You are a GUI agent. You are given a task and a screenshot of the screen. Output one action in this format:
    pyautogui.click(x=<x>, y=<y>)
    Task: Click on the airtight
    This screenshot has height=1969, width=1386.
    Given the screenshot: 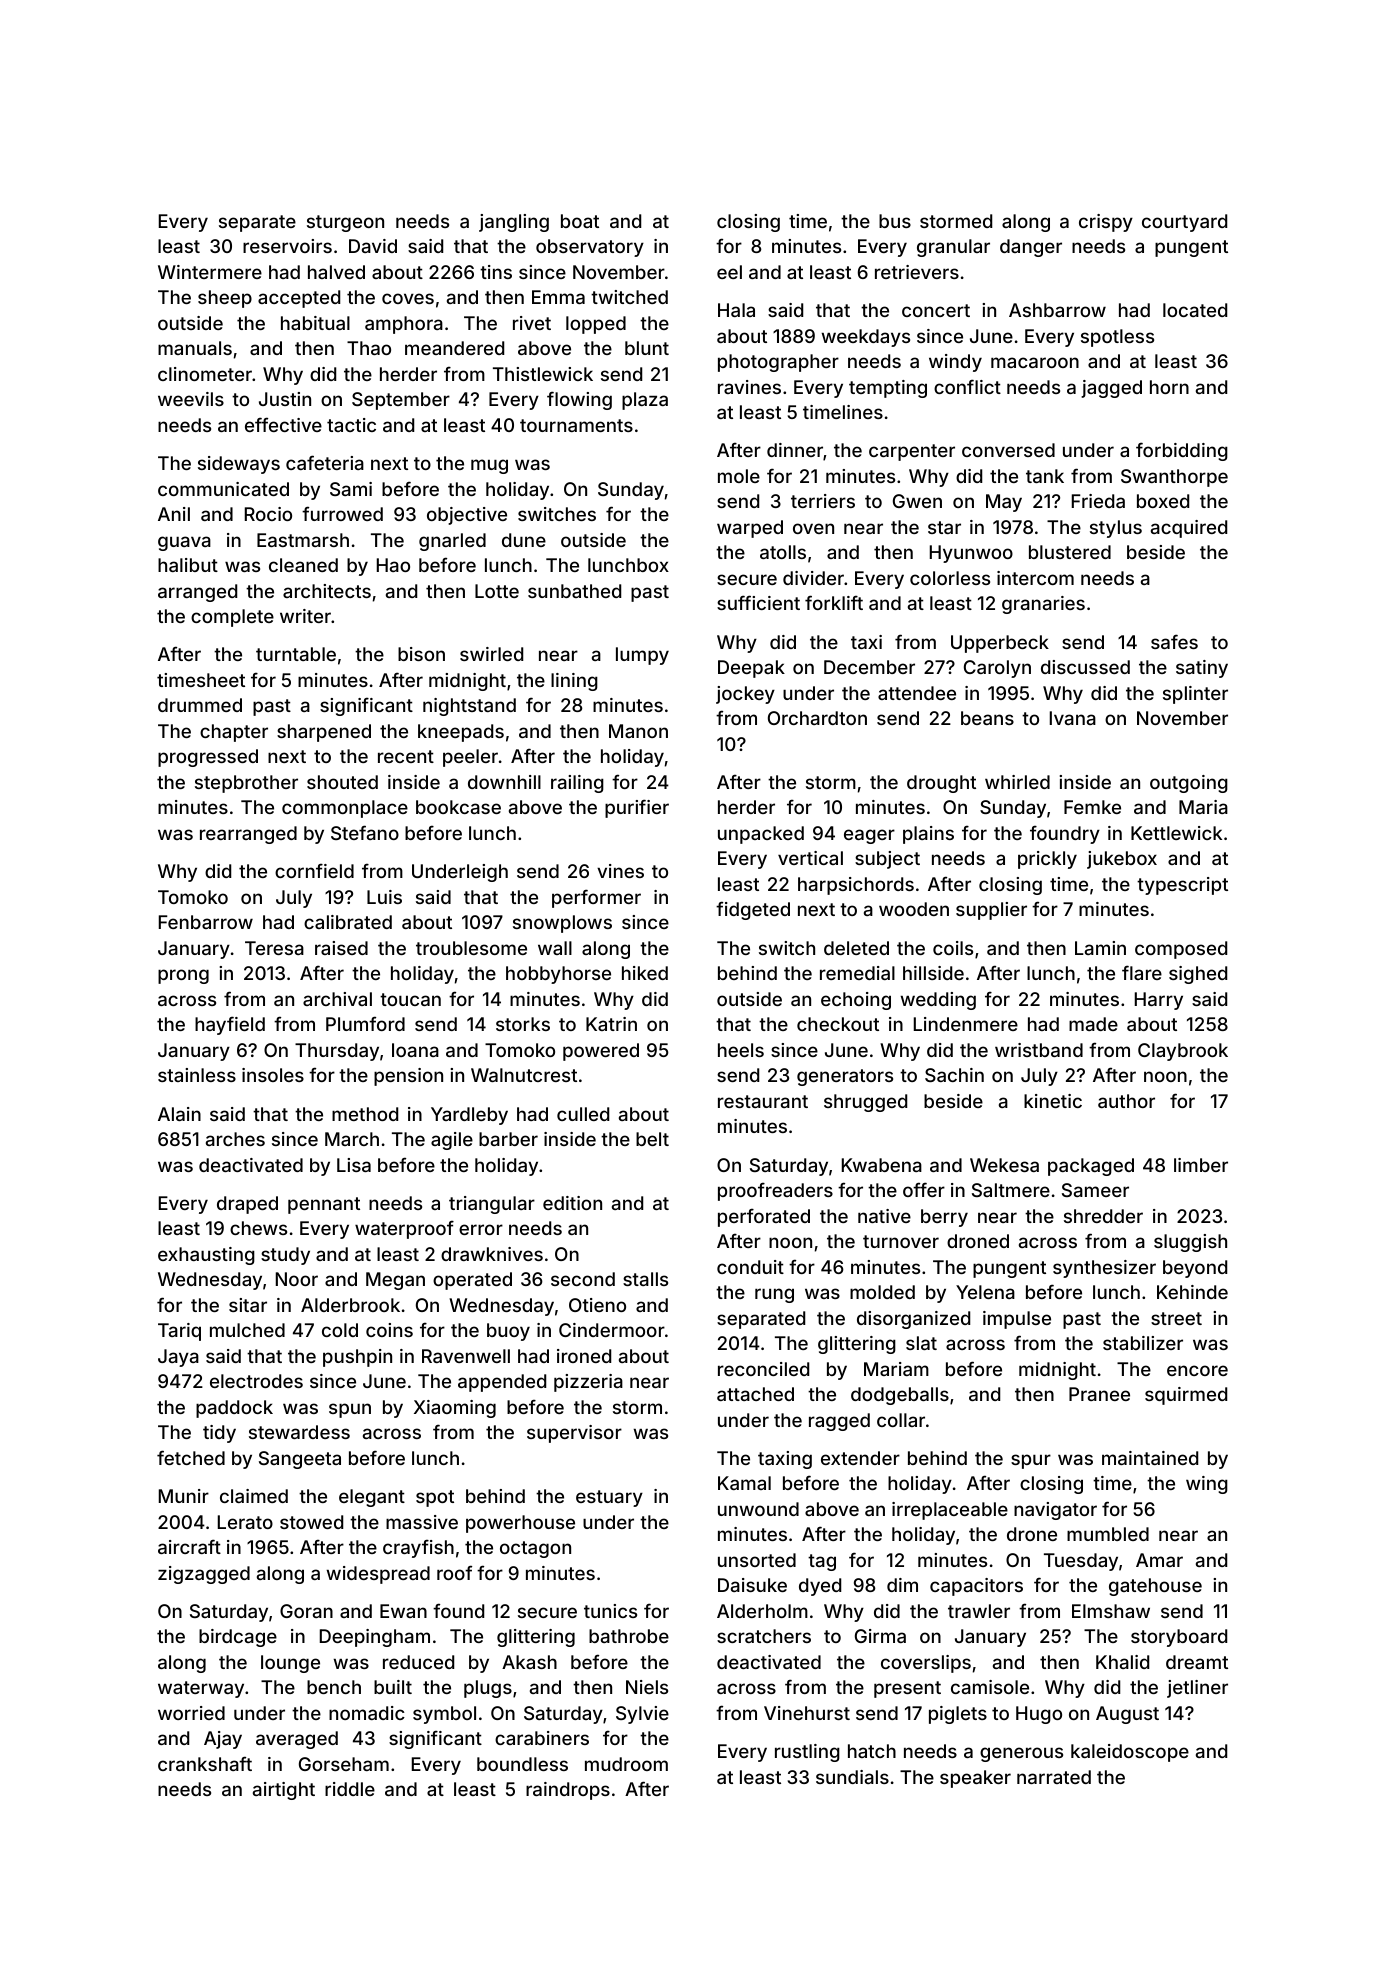 What is the action you would take?
    pyautogui.click(x=284, y=1791)
